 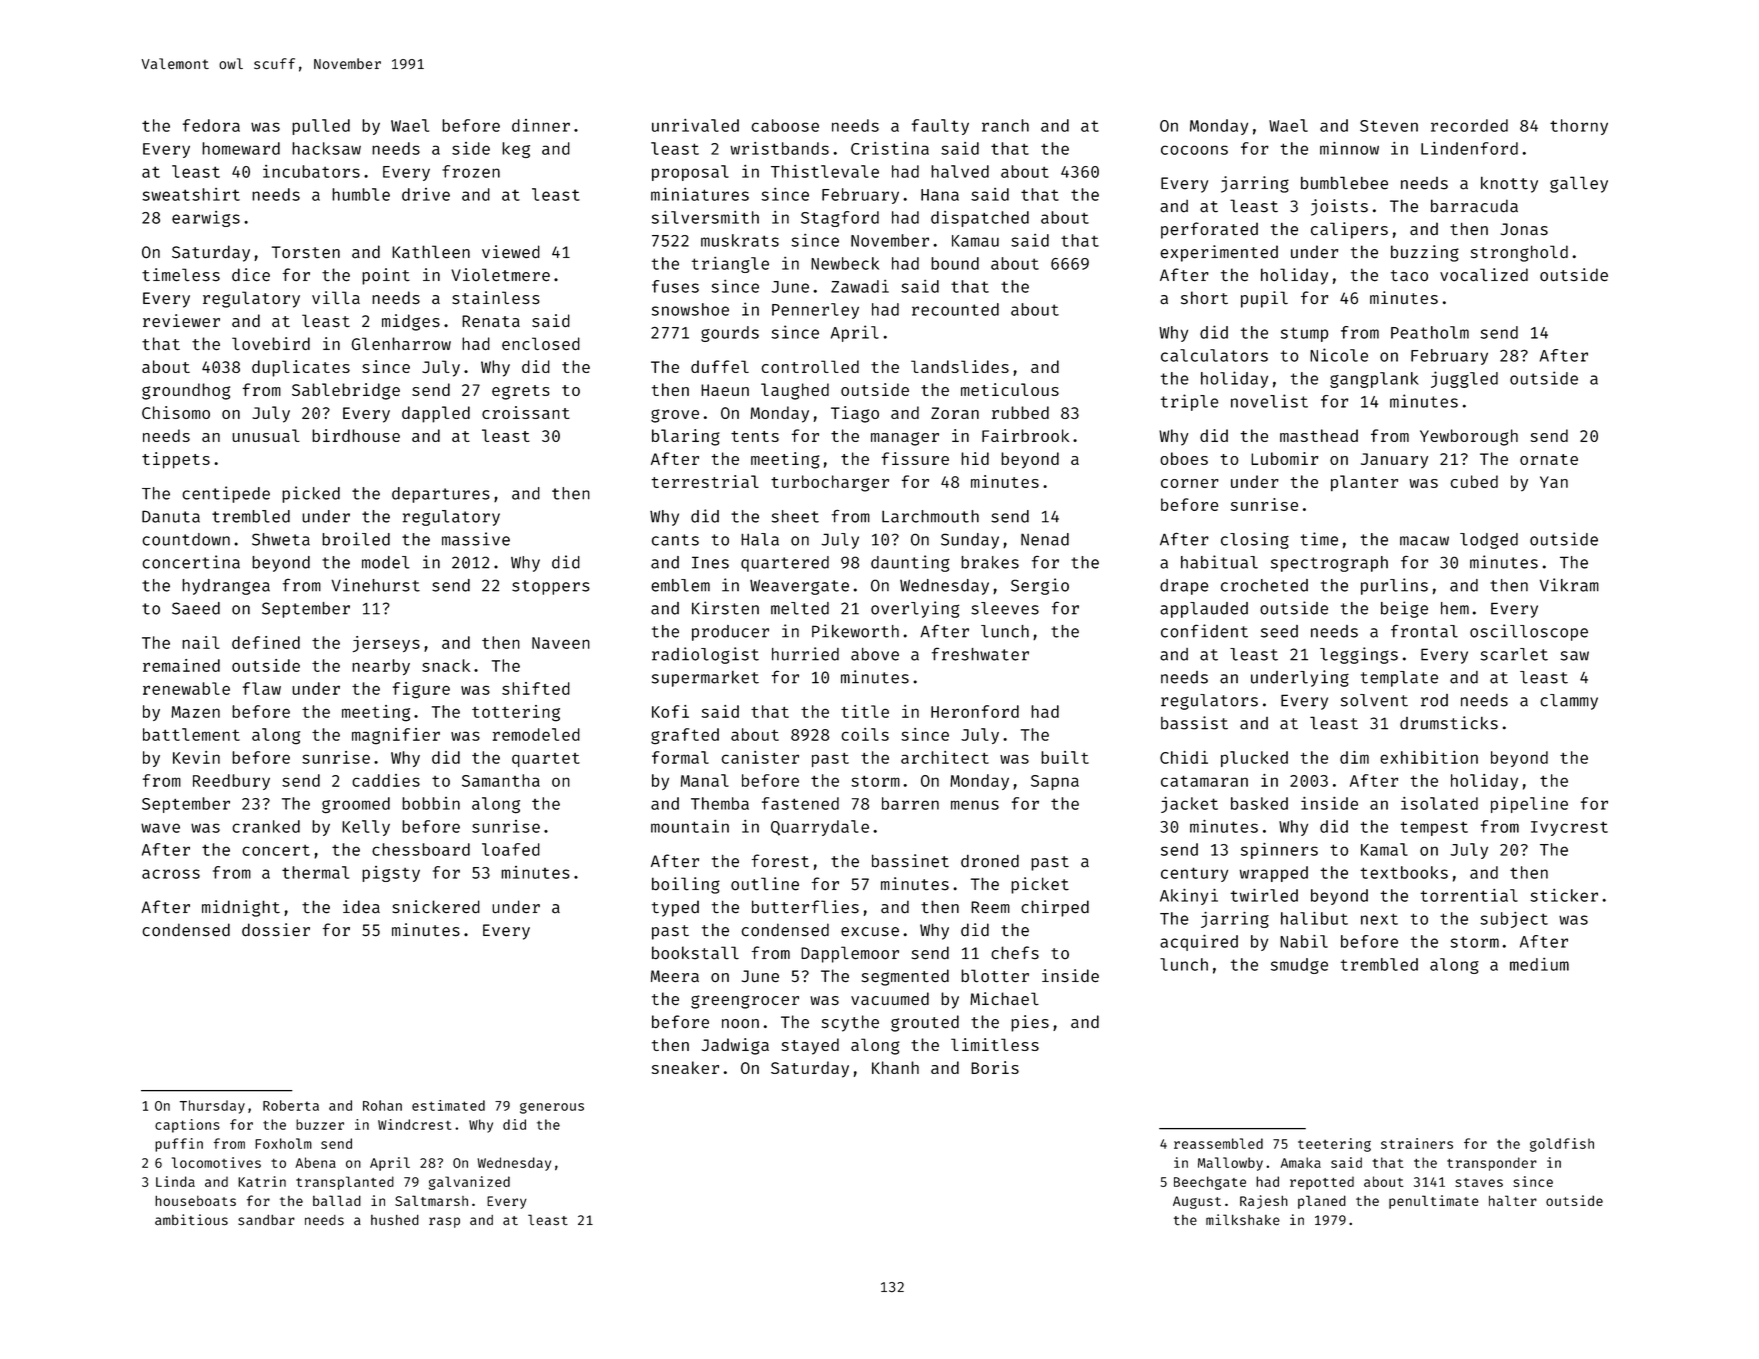 What do you see at coordinates (1404, 609) in the document?
I see `beige` at bounding box center [1404, 609].
